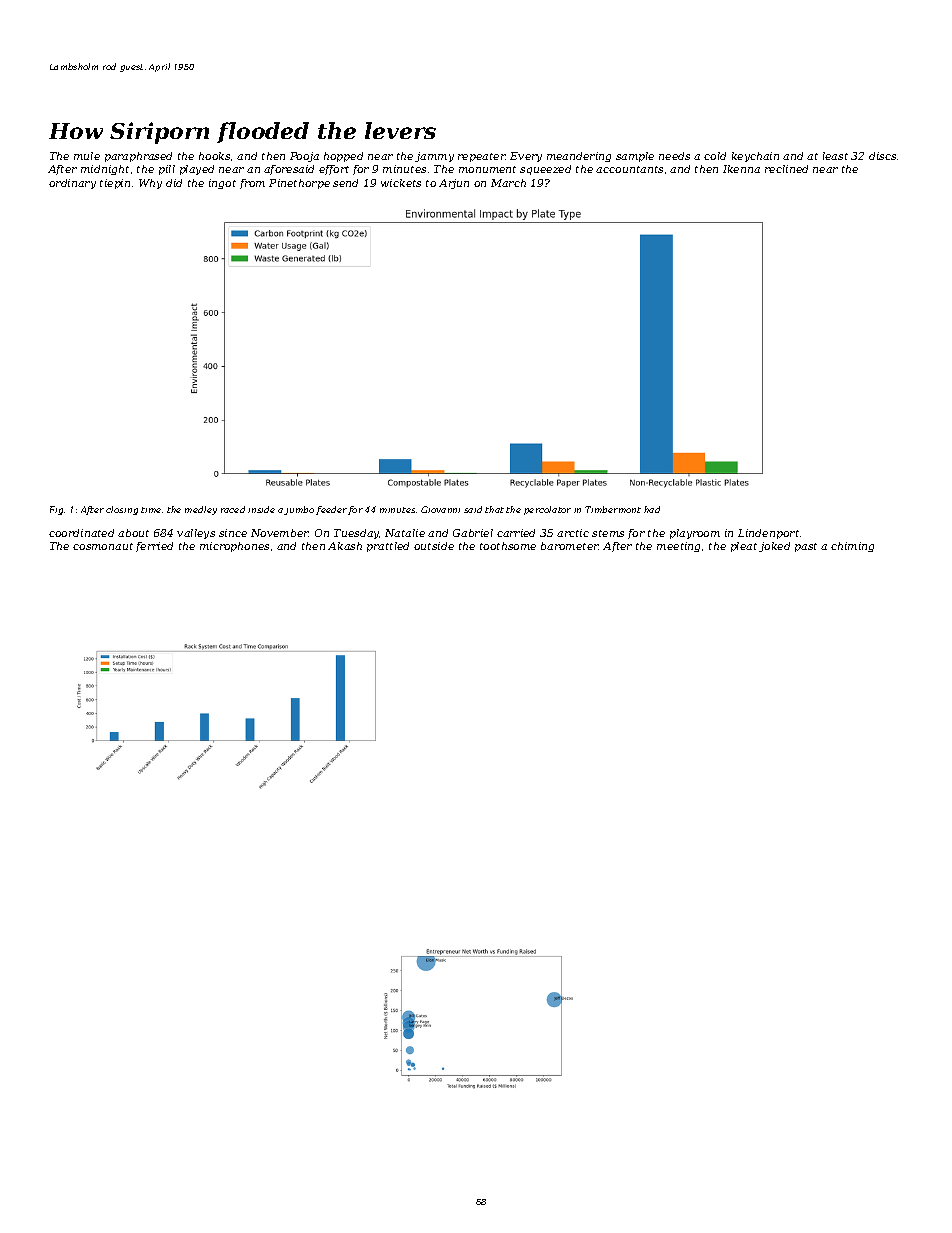 The height and width of the screenshot is (1233, 952). What do you see at coordinates (122, 510) in the screenshot?
I see `closing` at bounding box center [122, 510].
